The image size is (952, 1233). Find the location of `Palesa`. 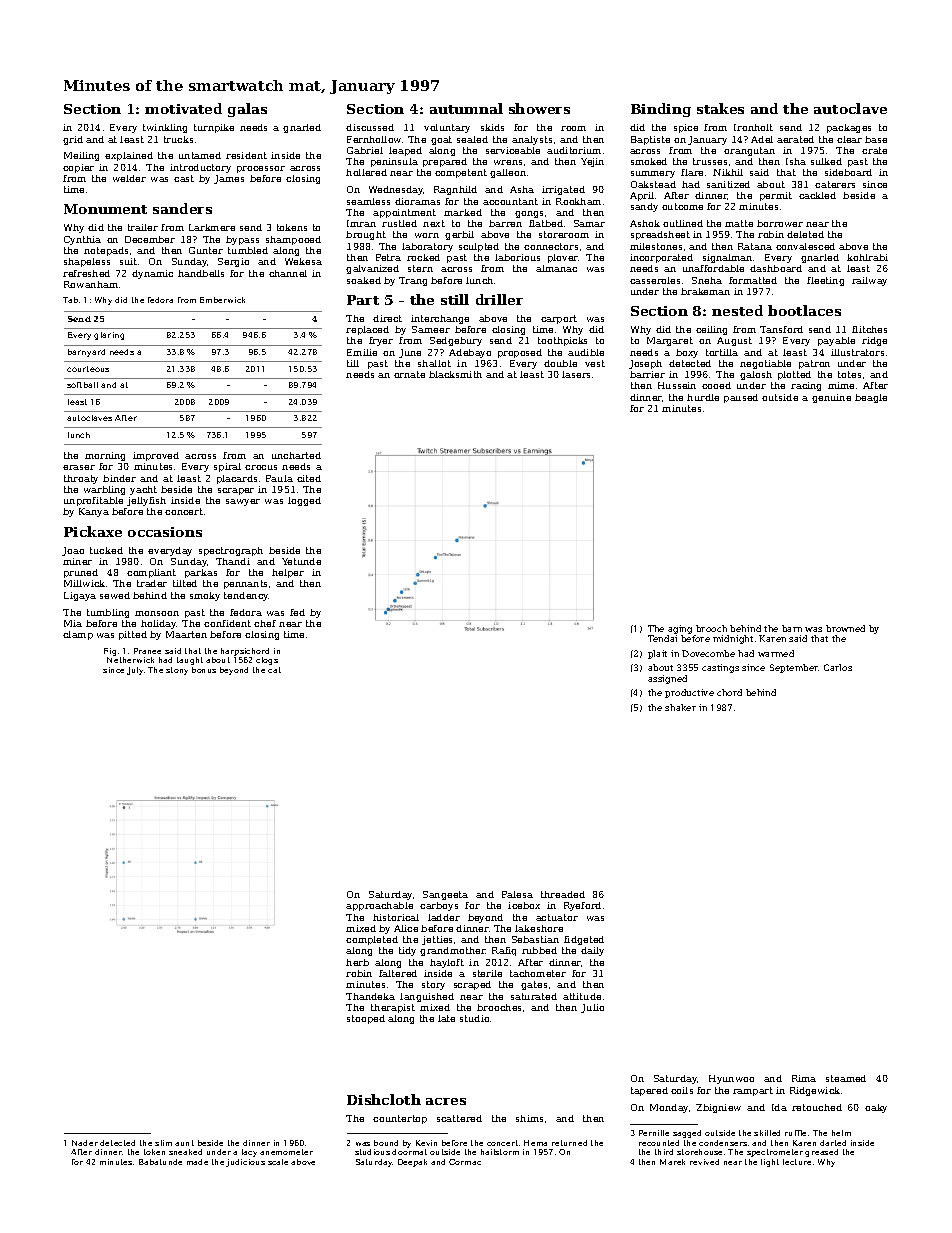

Palesa is located at coordinates (517, 894).
